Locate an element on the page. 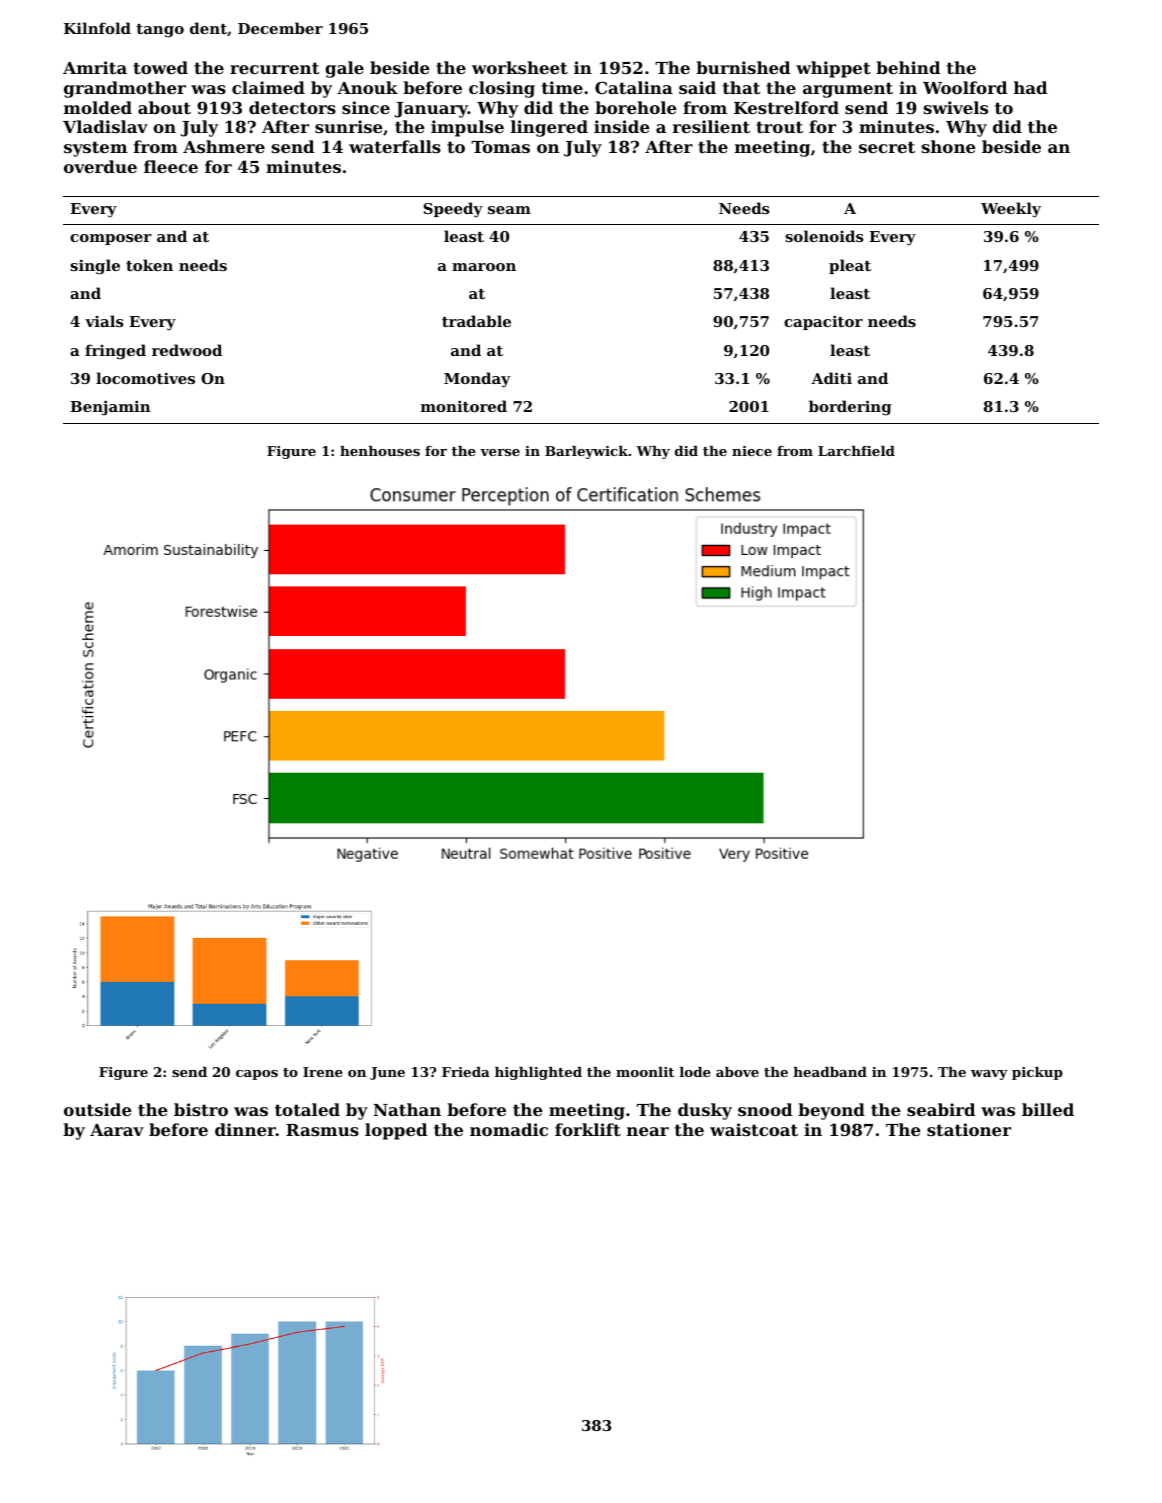 The image size is (1162, 1503). niece is located at coordinates (752, 451).
